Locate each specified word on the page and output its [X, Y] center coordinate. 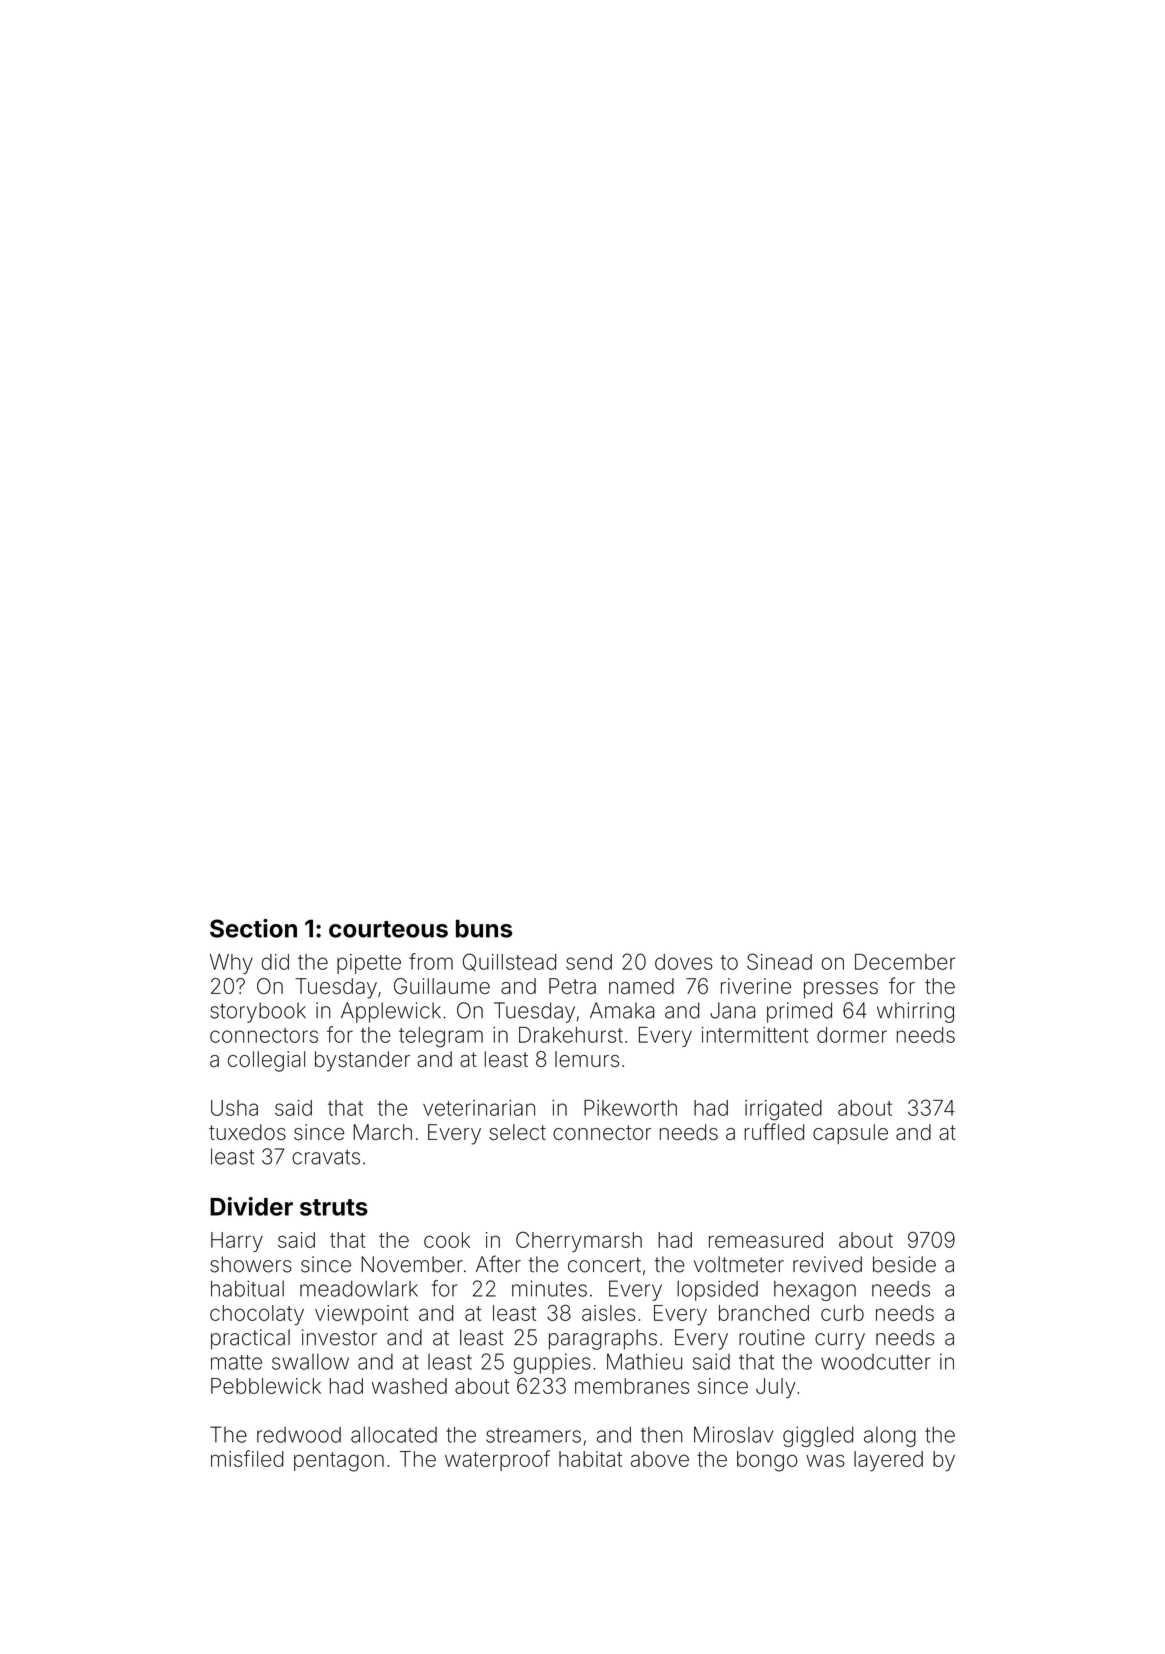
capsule [850, 1134]
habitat [590, 1459]
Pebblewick [266, 1386]
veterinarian [479, 1108]
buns [484, 928]
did [275, 962]
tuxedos [247, 1132]
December [905, 962]
